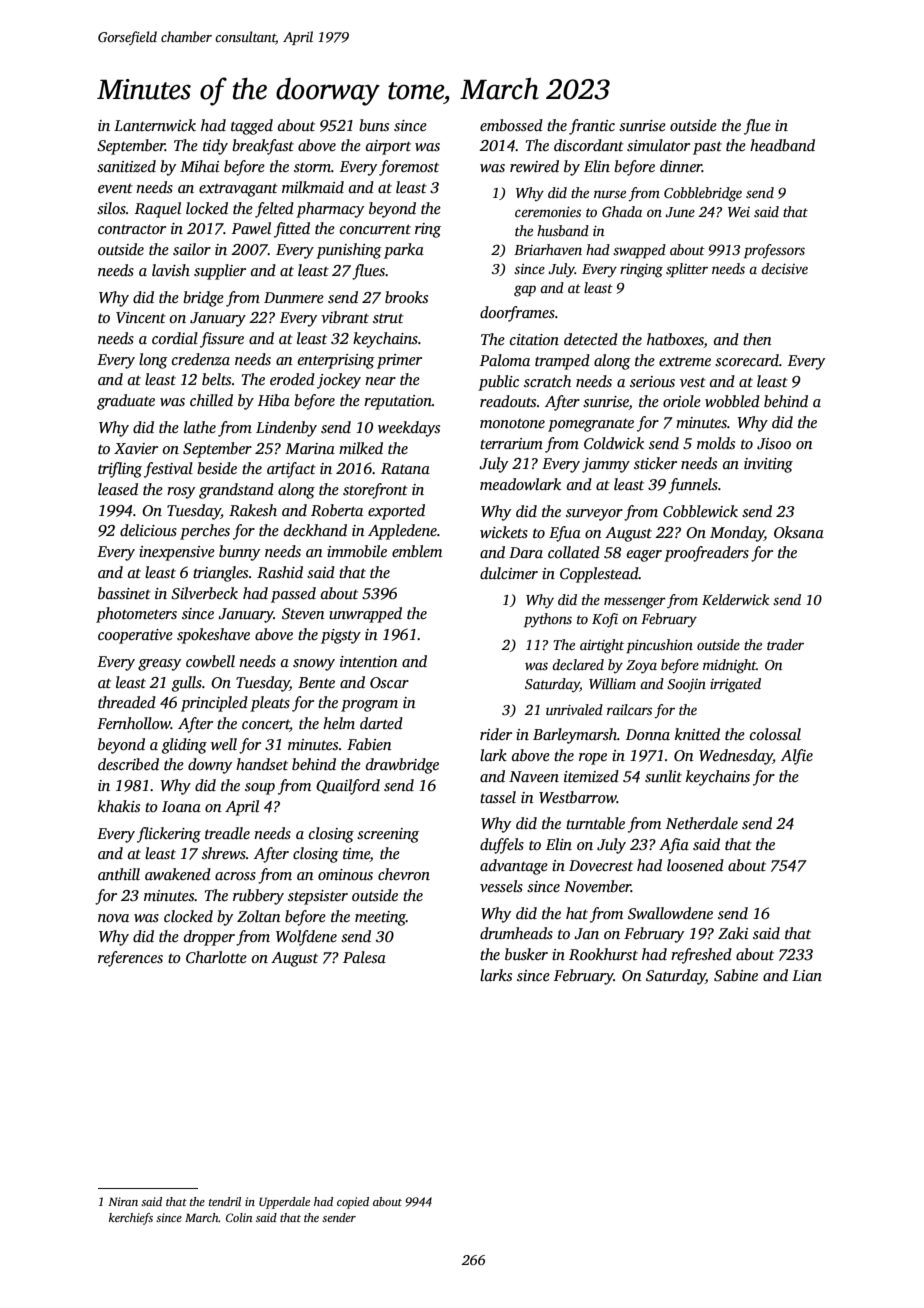 The height and width of the screenshot is (1308, 924). Describe the element at coordinates (775, 734) in the screenshot. I see `colossal` at that location.
